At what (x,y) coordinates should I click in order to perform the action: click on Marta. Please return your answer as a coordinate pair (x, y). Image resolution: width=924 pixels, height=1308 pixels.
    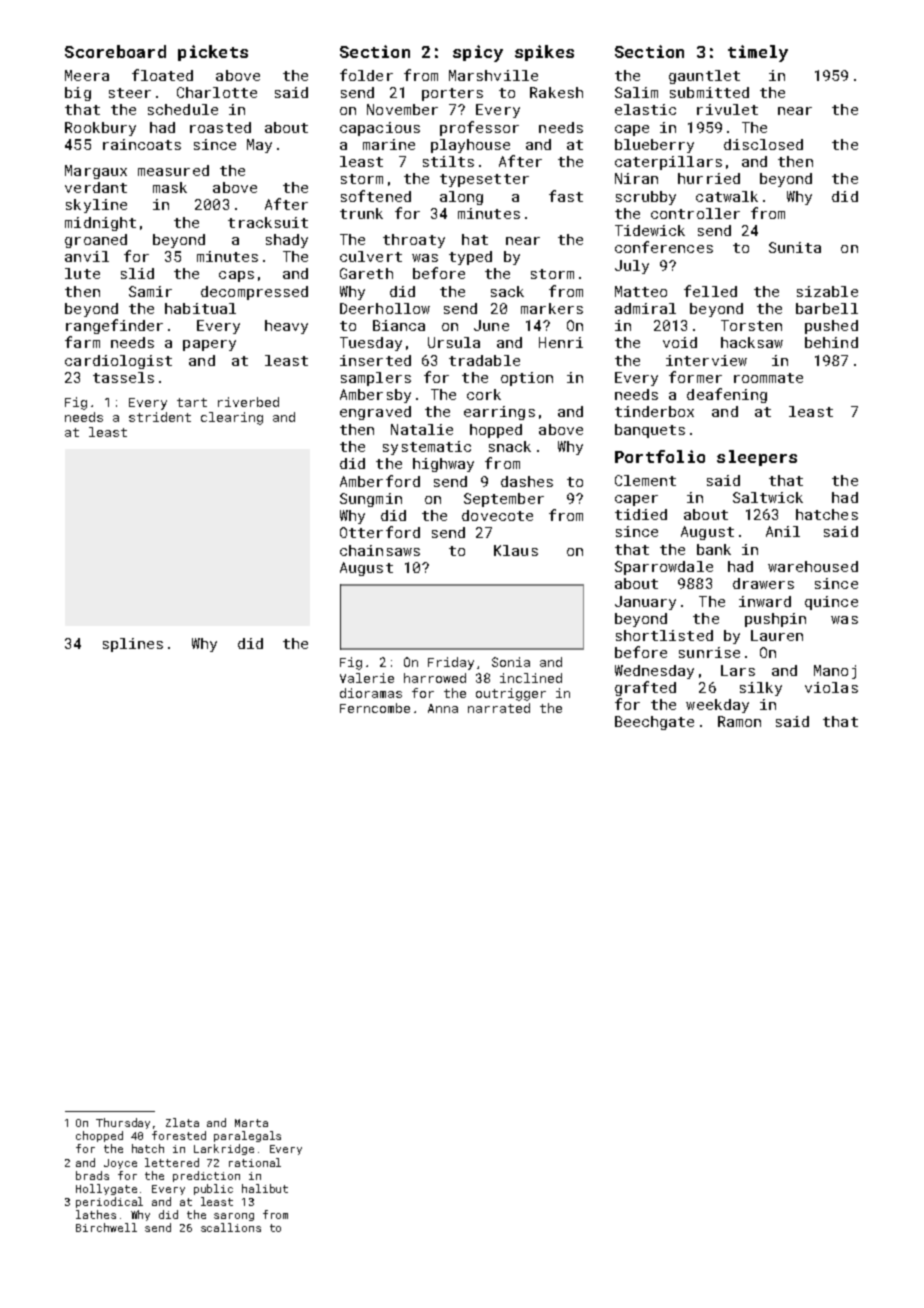
    Looking at the image, I should click on (251, 1123).
